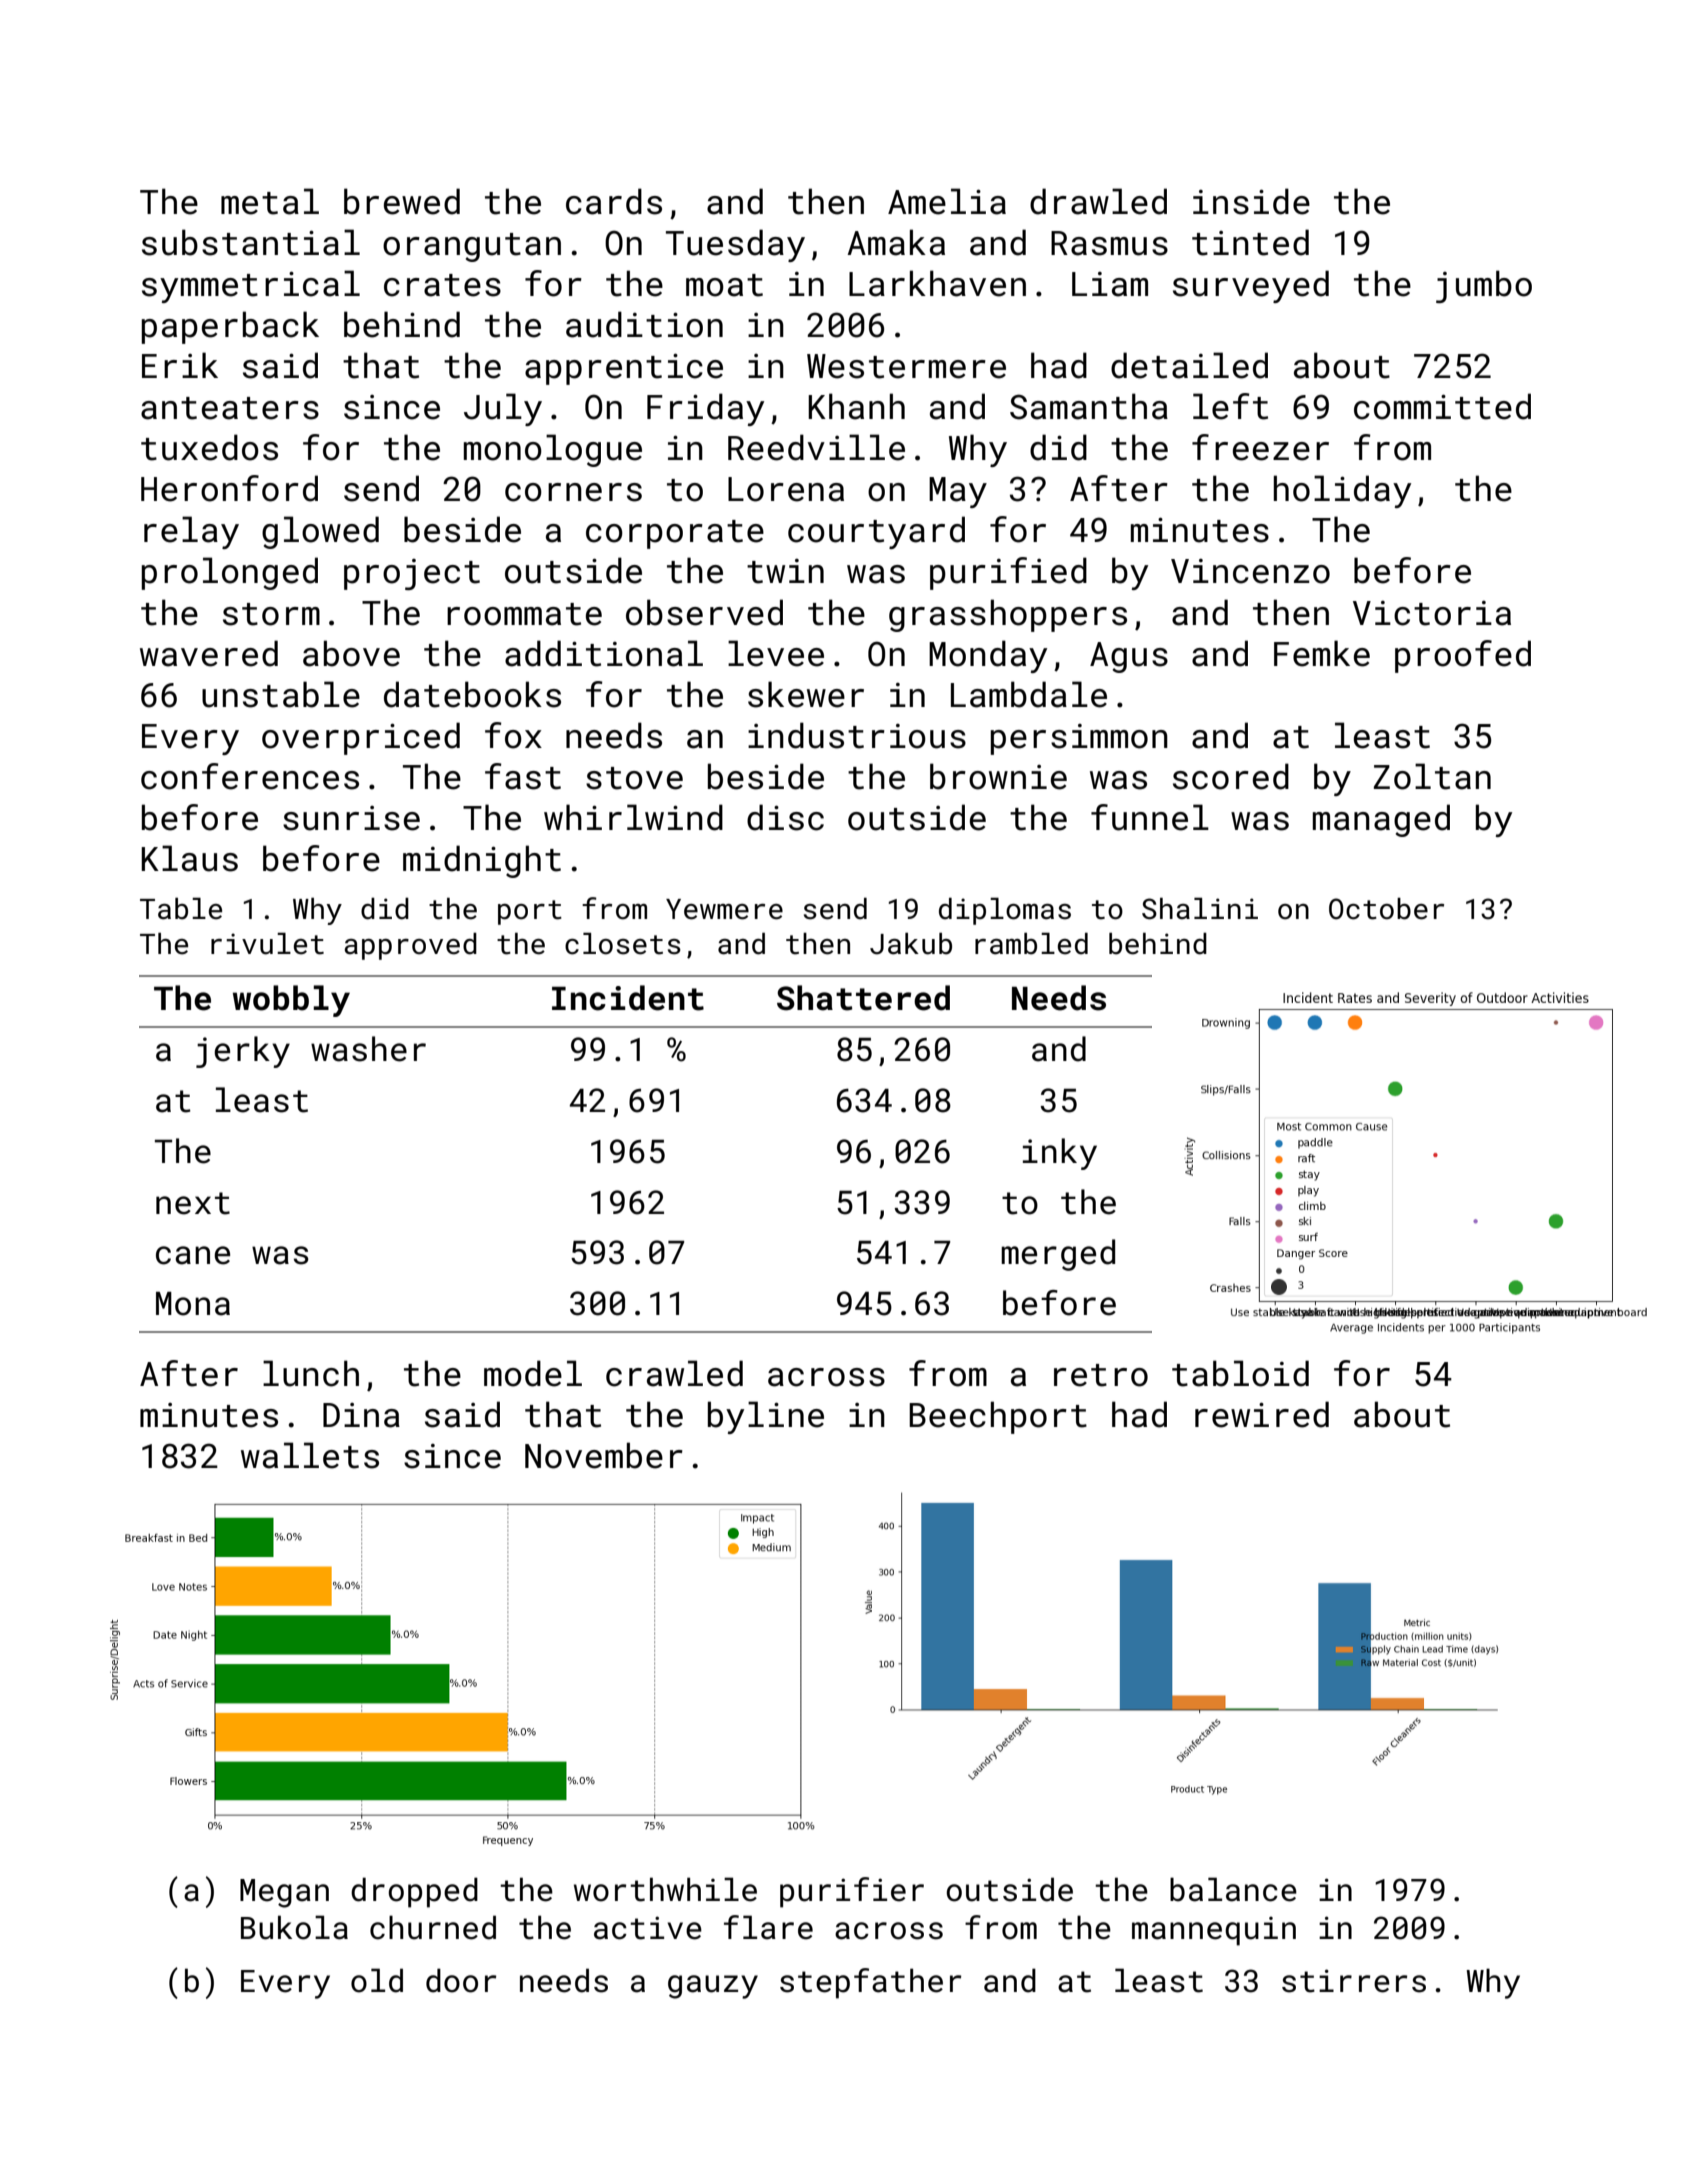  What do you see at coordinates (1233, 1889) in the document?
I see `balance` at bounding box center [1233, 1889].
